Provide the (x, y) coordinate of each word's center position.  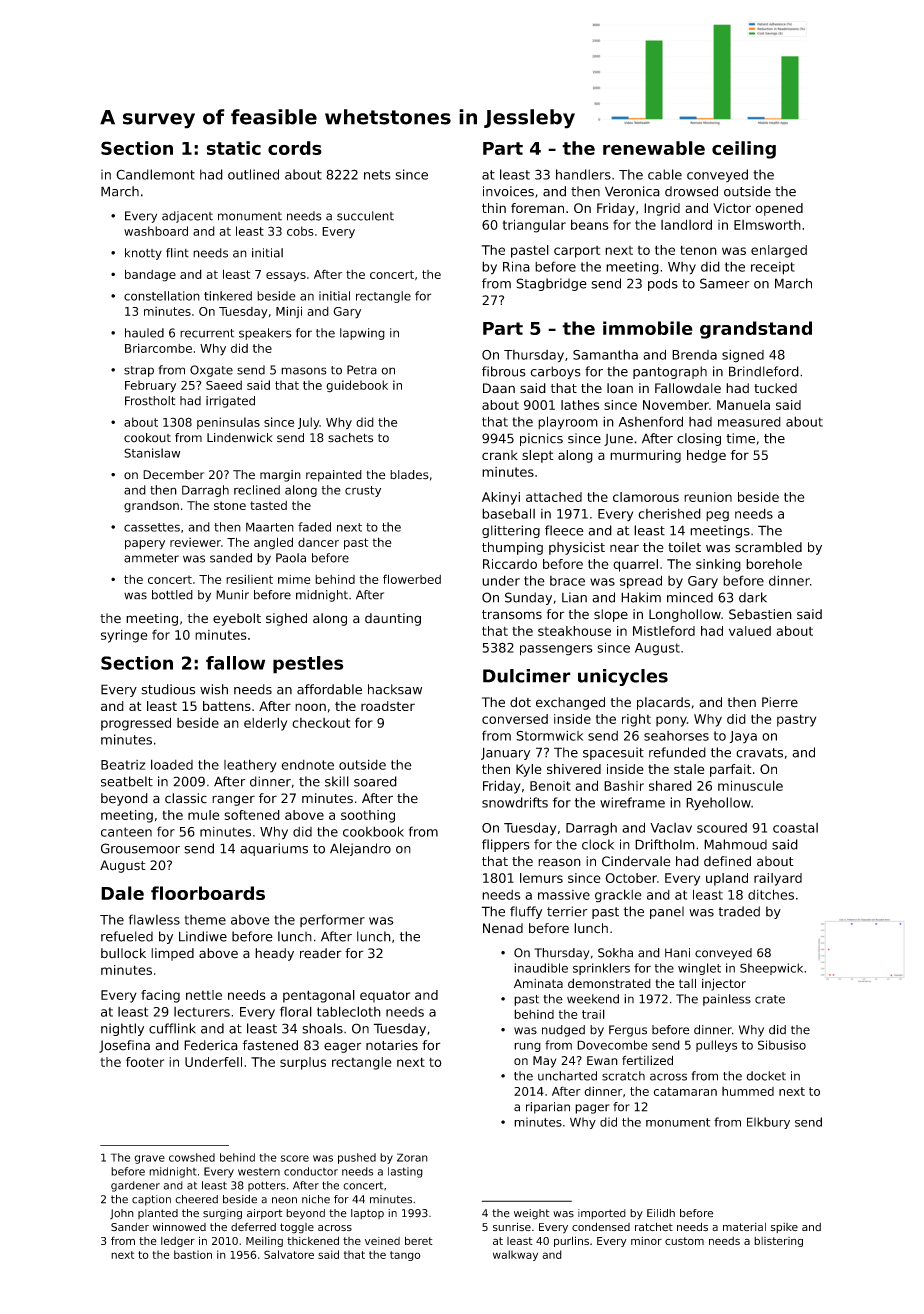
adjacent (187, 217)
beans (590, 224)
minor (646, 1241)
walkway (515, 1255)
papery (145, 545)
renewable (654, 148)
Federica (211, 1045)
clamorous (646, 497)
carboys (555, 372)
